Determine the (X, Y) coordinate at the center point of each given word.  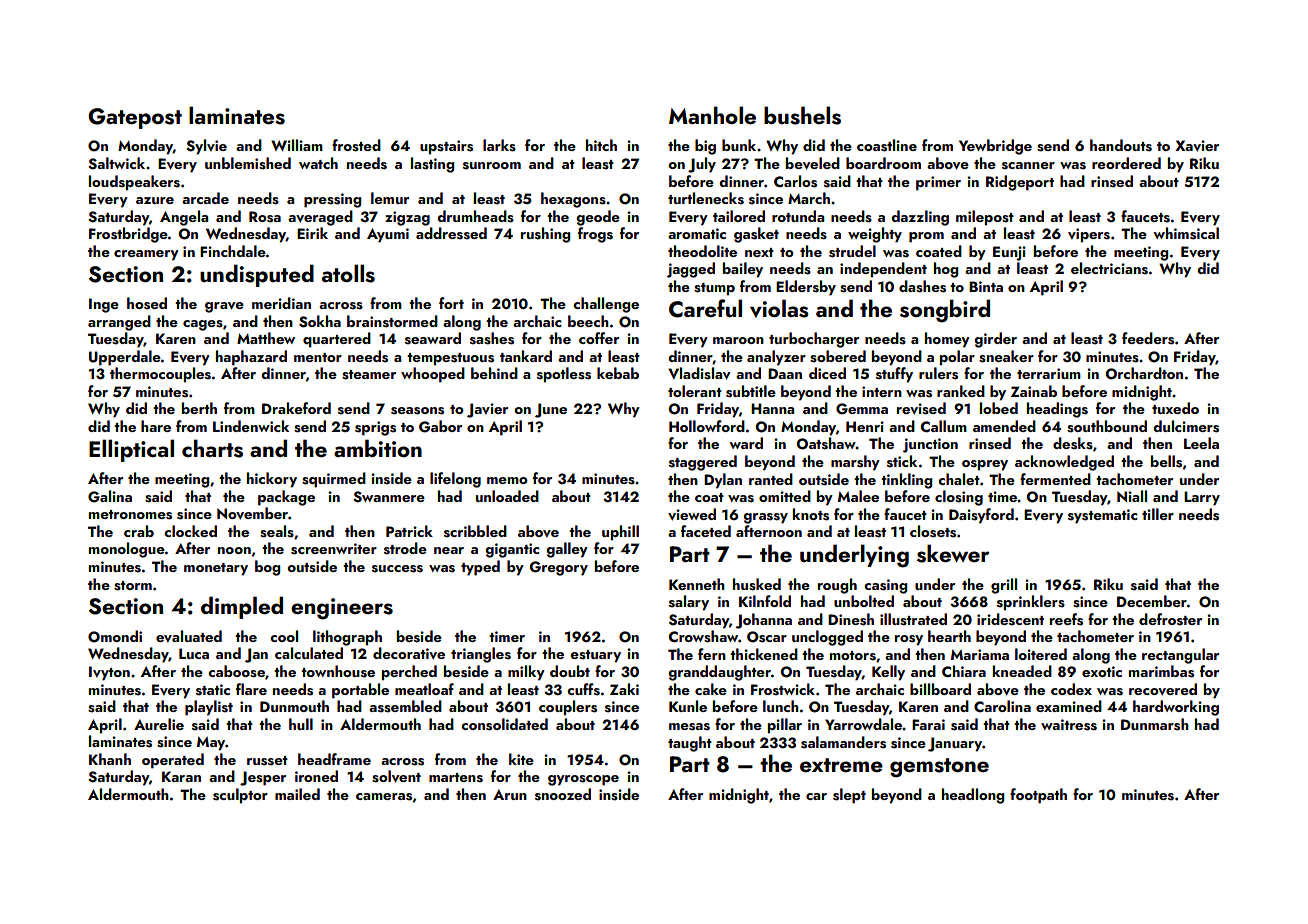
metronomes (130, 515)
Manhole (712, 115)
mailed (297, 794)
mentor (318, 357)
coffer (599, 338)
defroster (1170, 619)
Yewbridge (995, 147)
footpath (1038, 796)
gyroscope (583, 780)
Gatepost (135, 118)
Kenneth (697, 584)
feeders (1148, 338)
